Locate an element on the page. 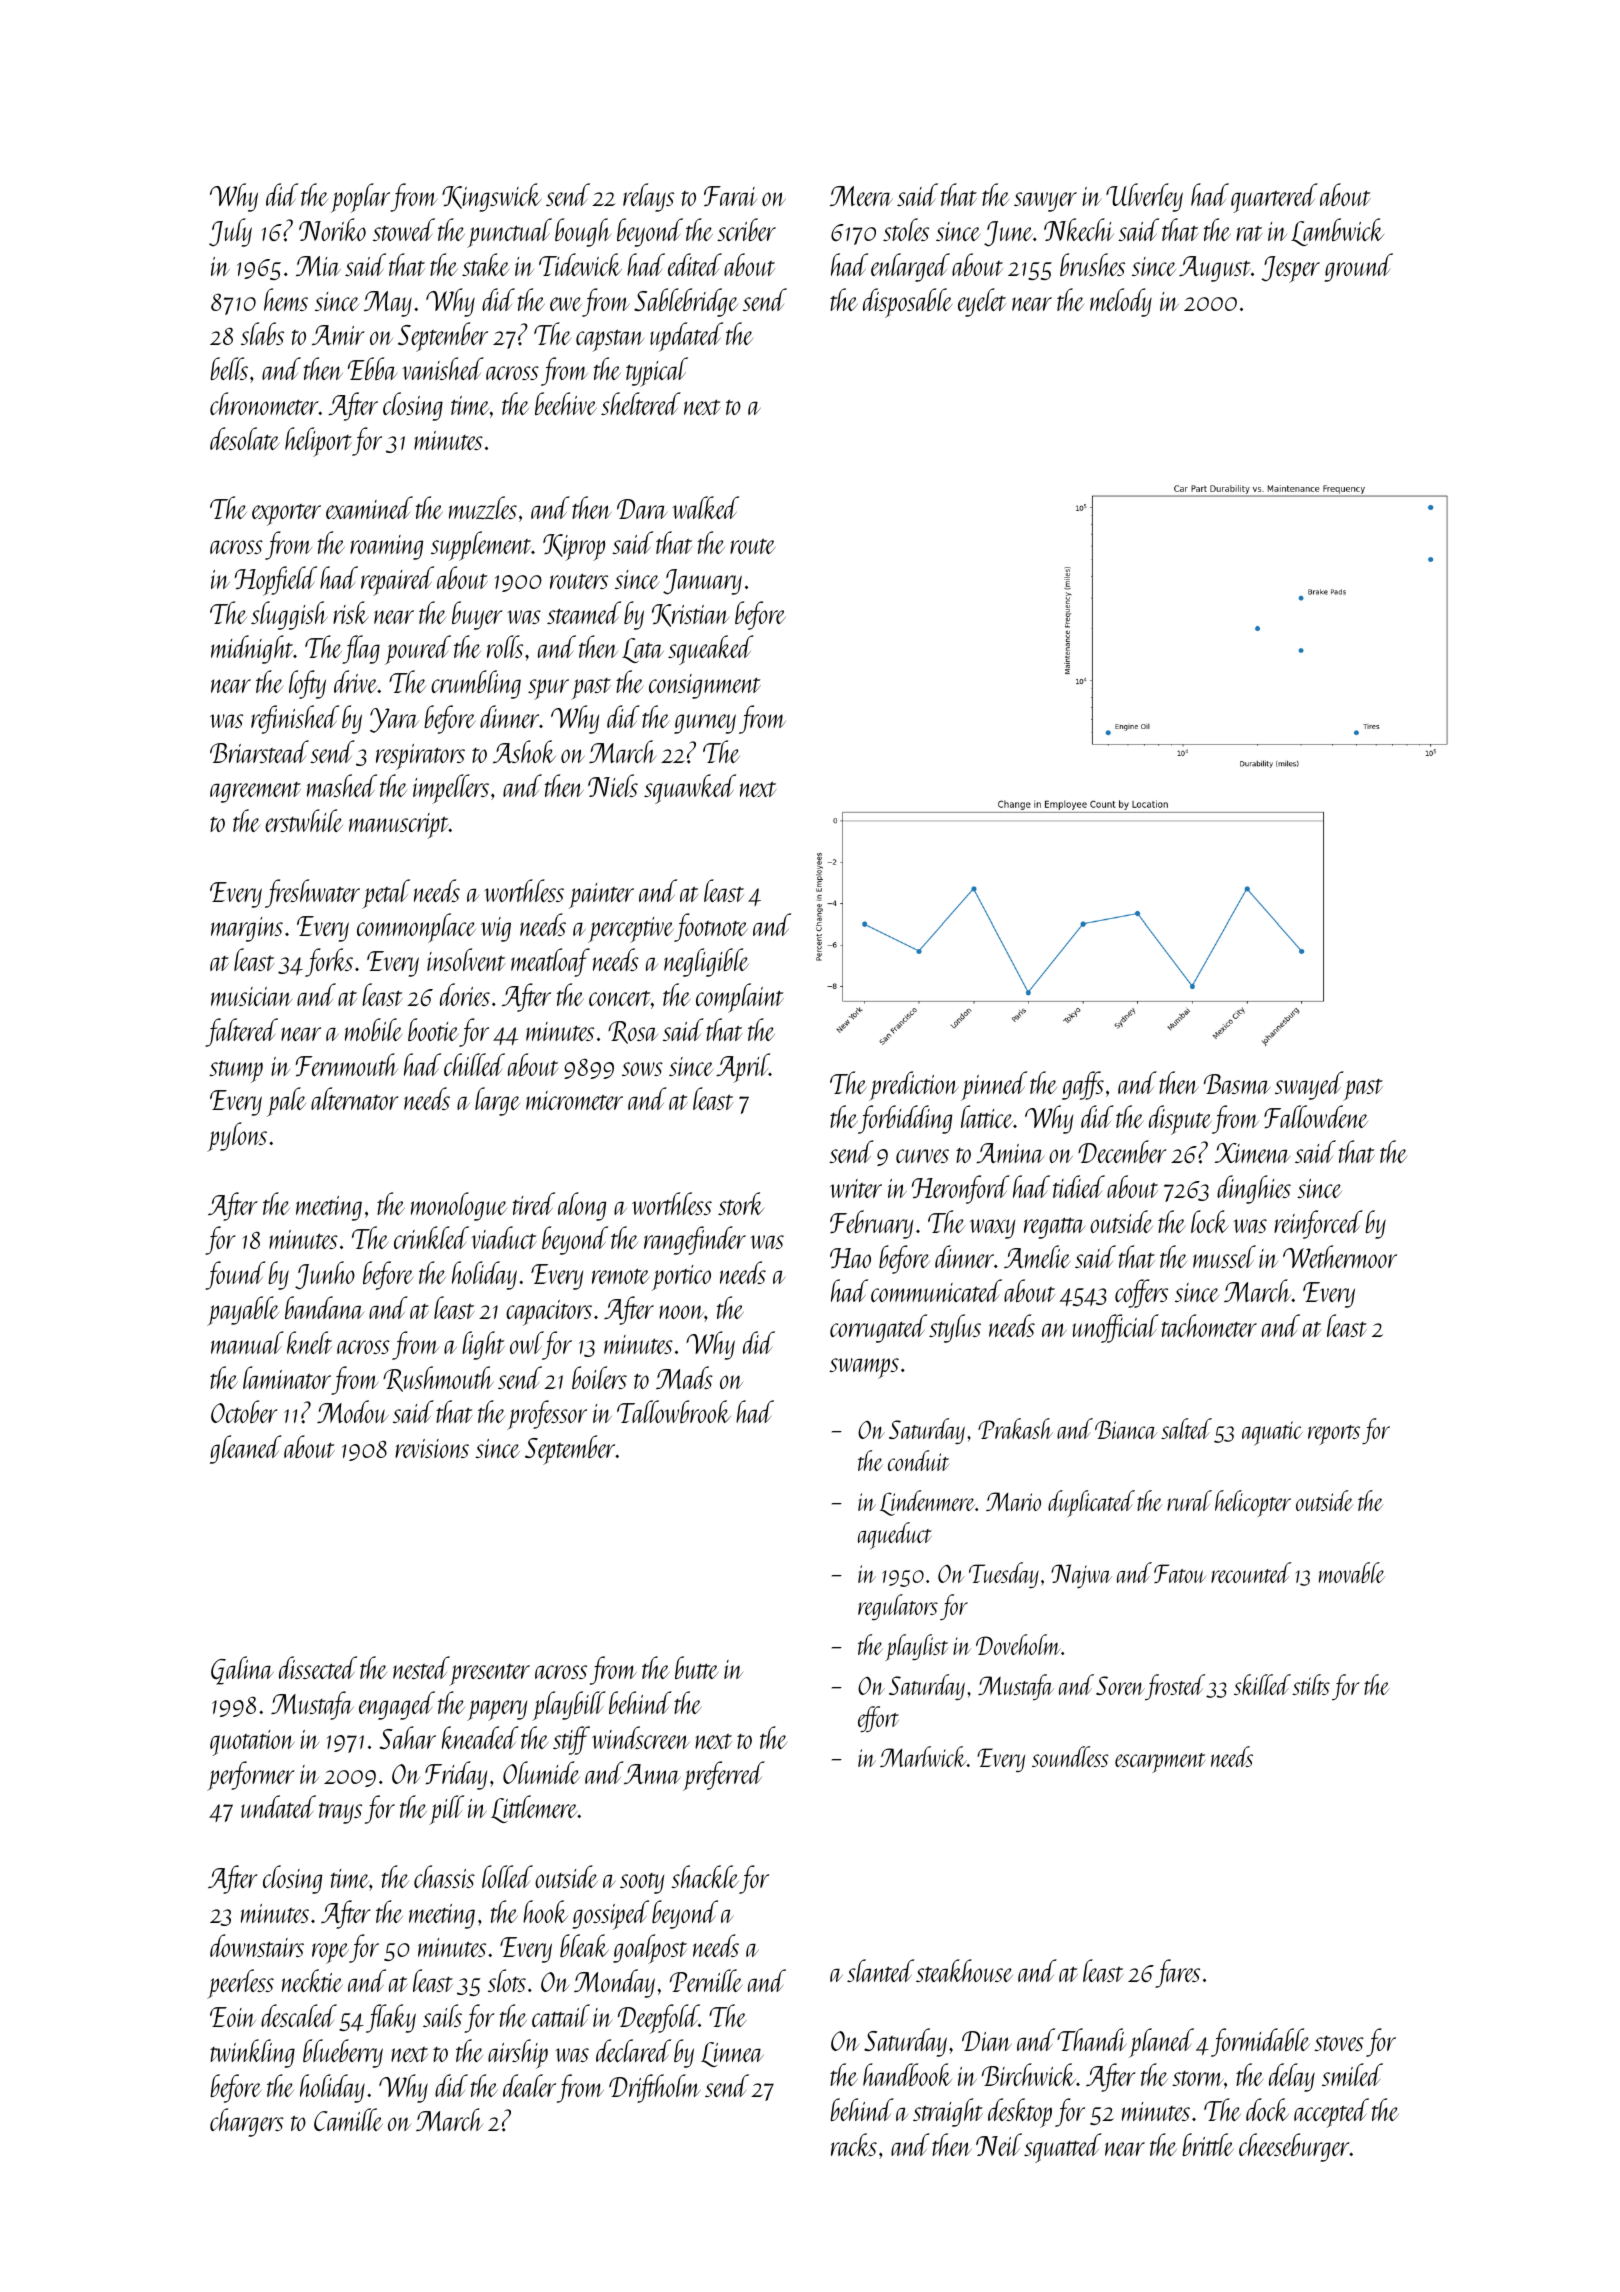  stake is located at coordinates (485, 264).
